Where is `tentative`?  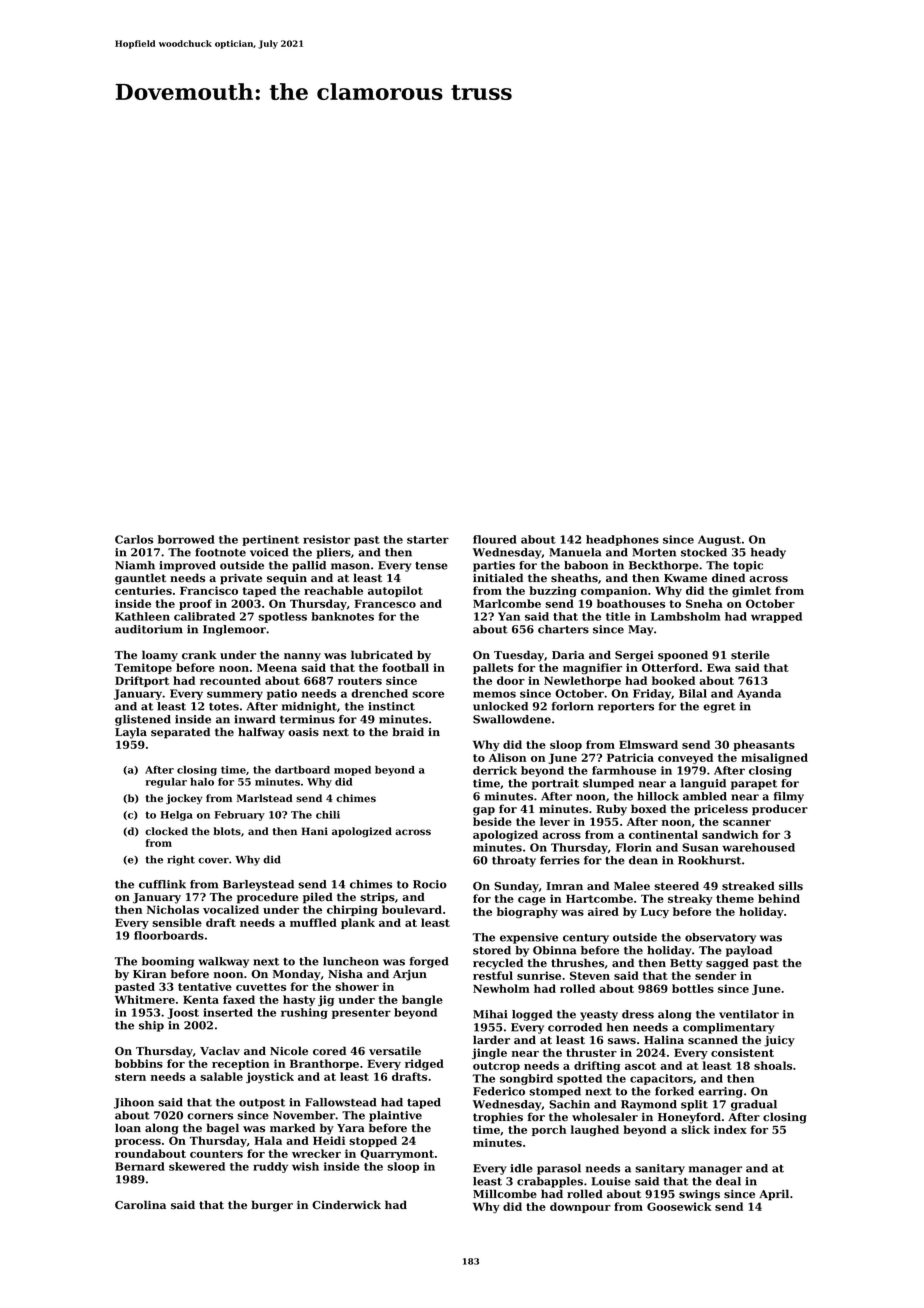
tentative is located at coordinates (205, 986).
